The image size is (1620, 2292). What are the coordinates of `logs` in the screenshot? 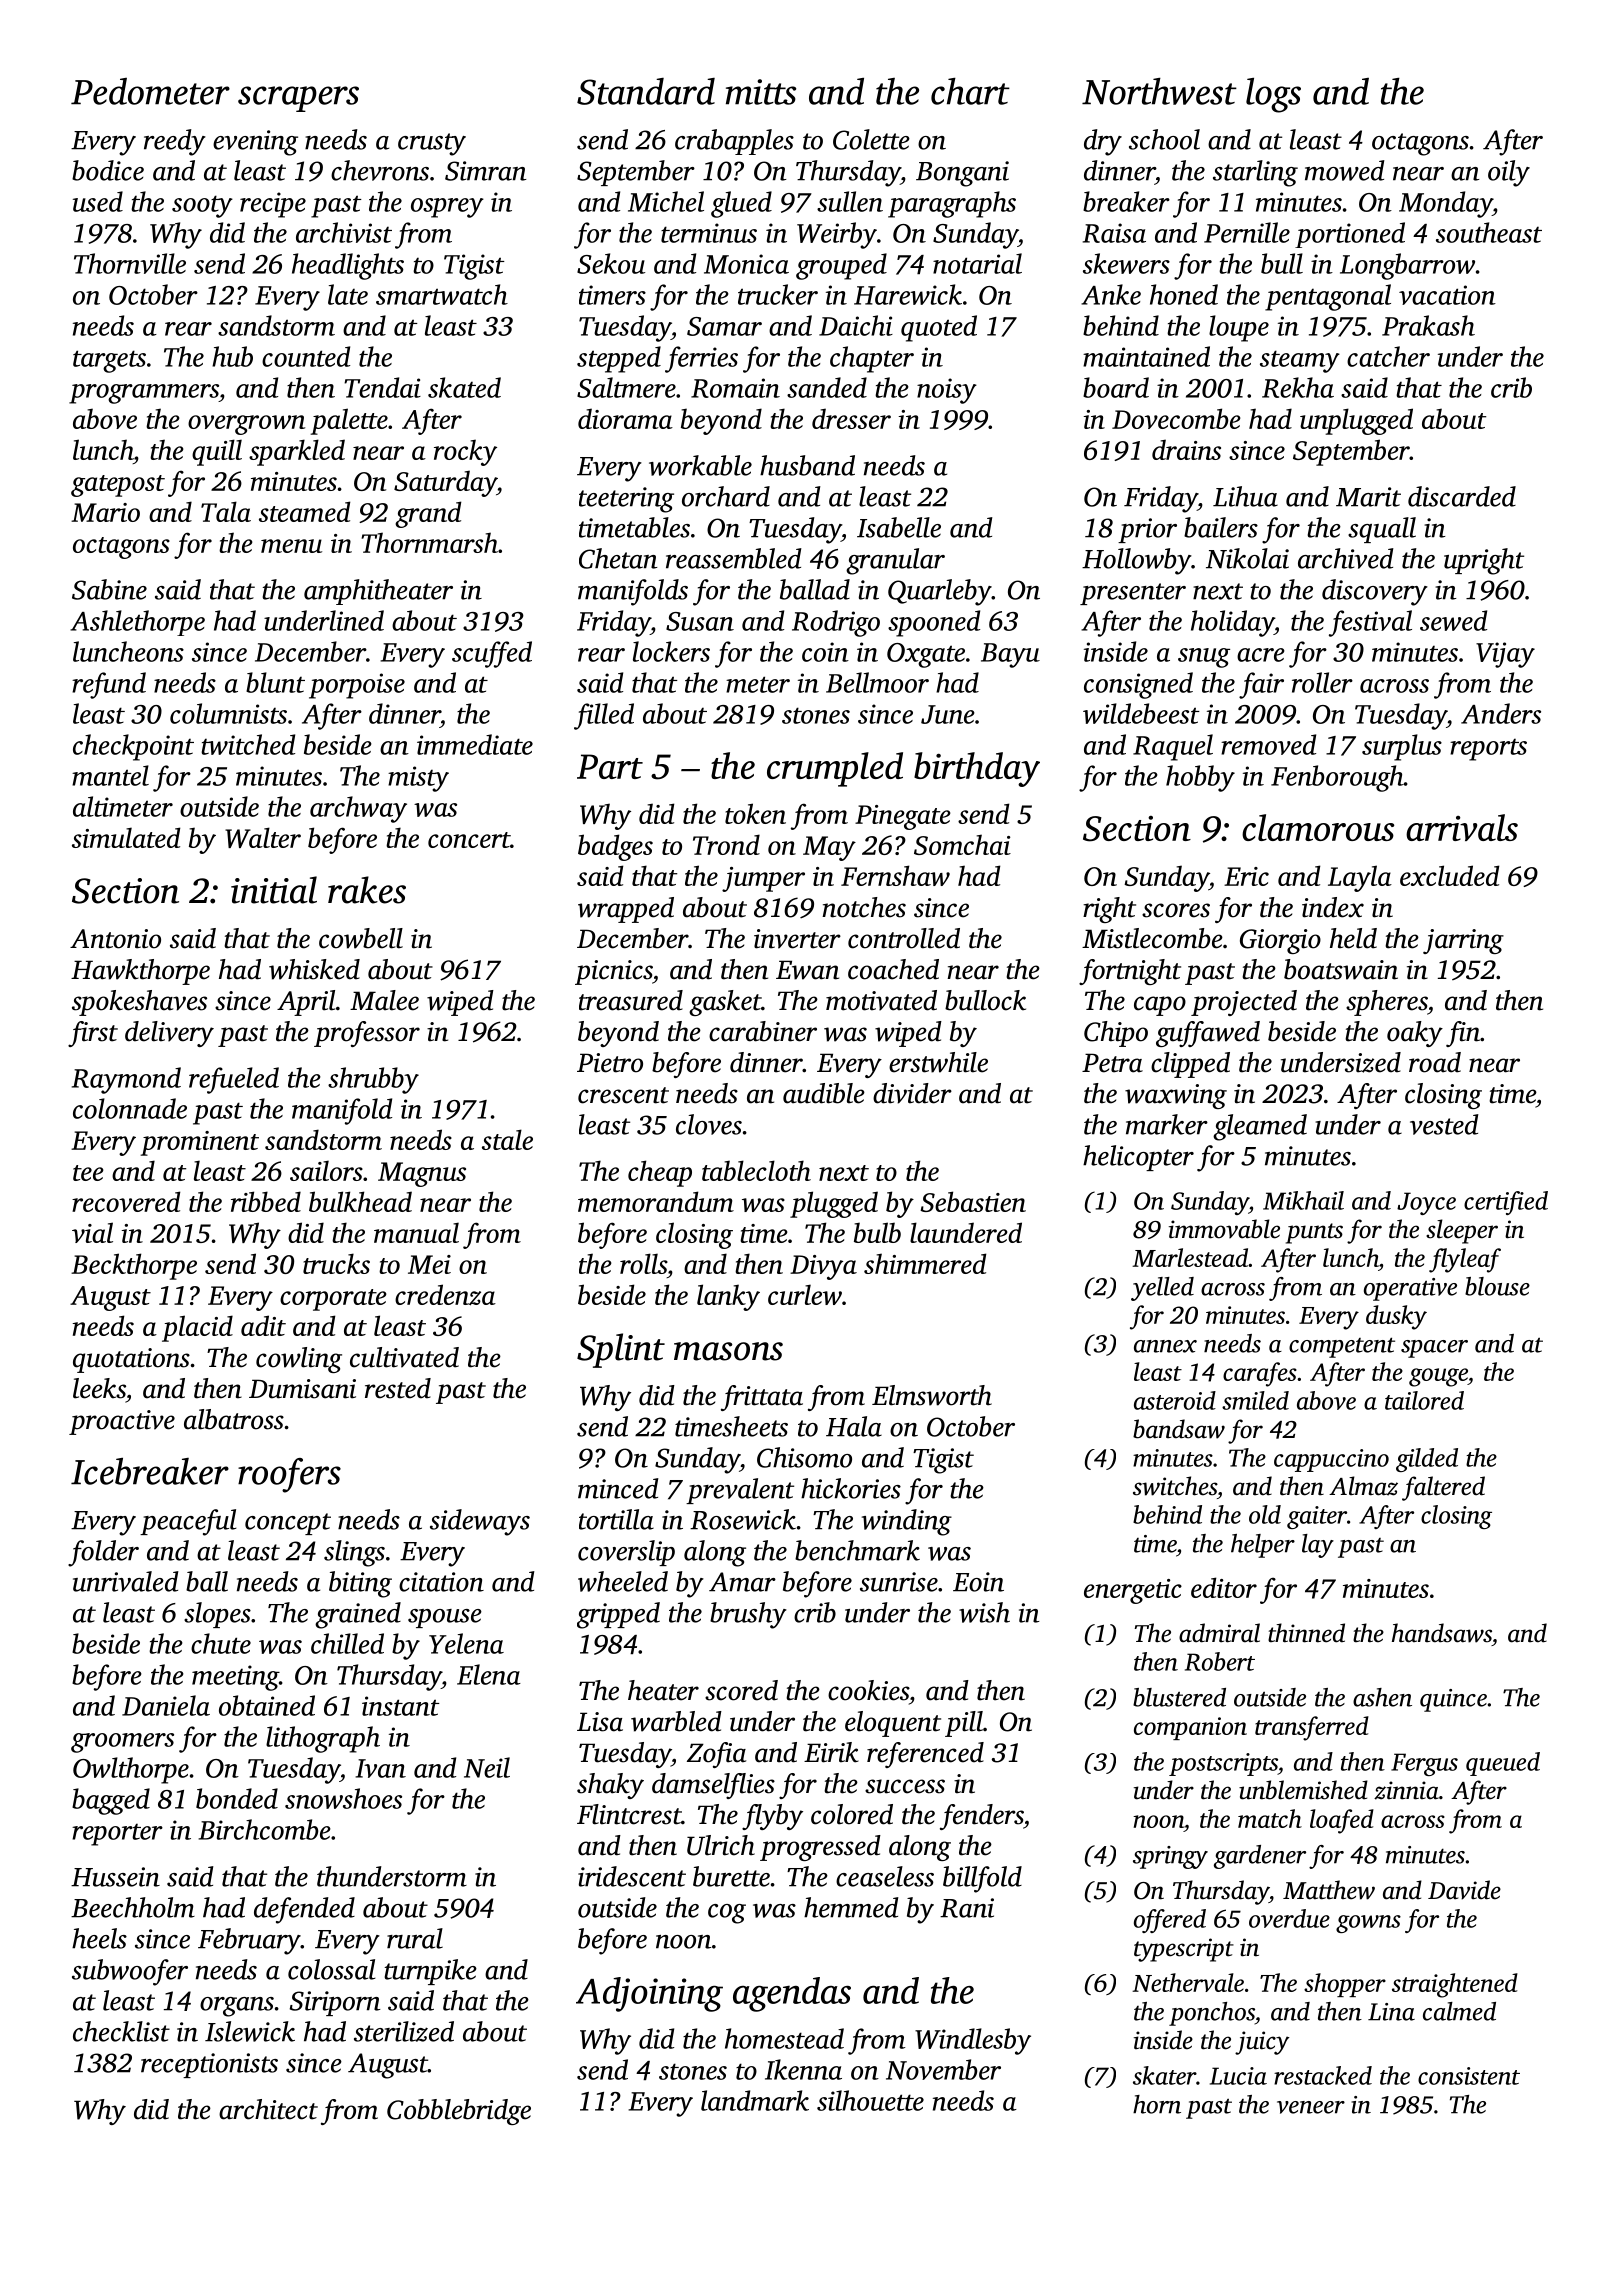 It's located at (1273, 95).
